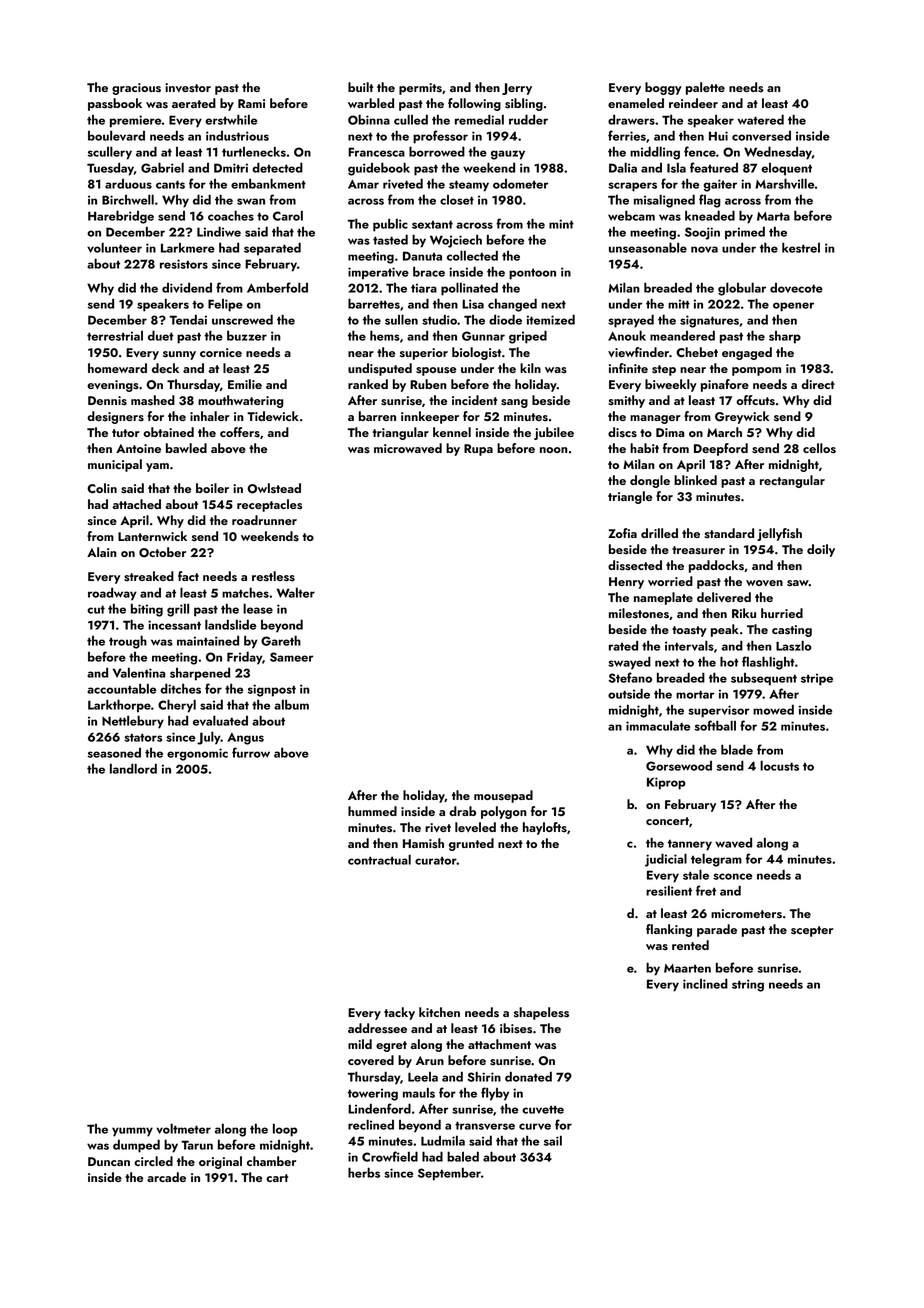 The image size is (924, 1308). What do you see at coordinates (796, 288) in the screenshot?
I see `dovecote` at bounding box center [796, 288].
